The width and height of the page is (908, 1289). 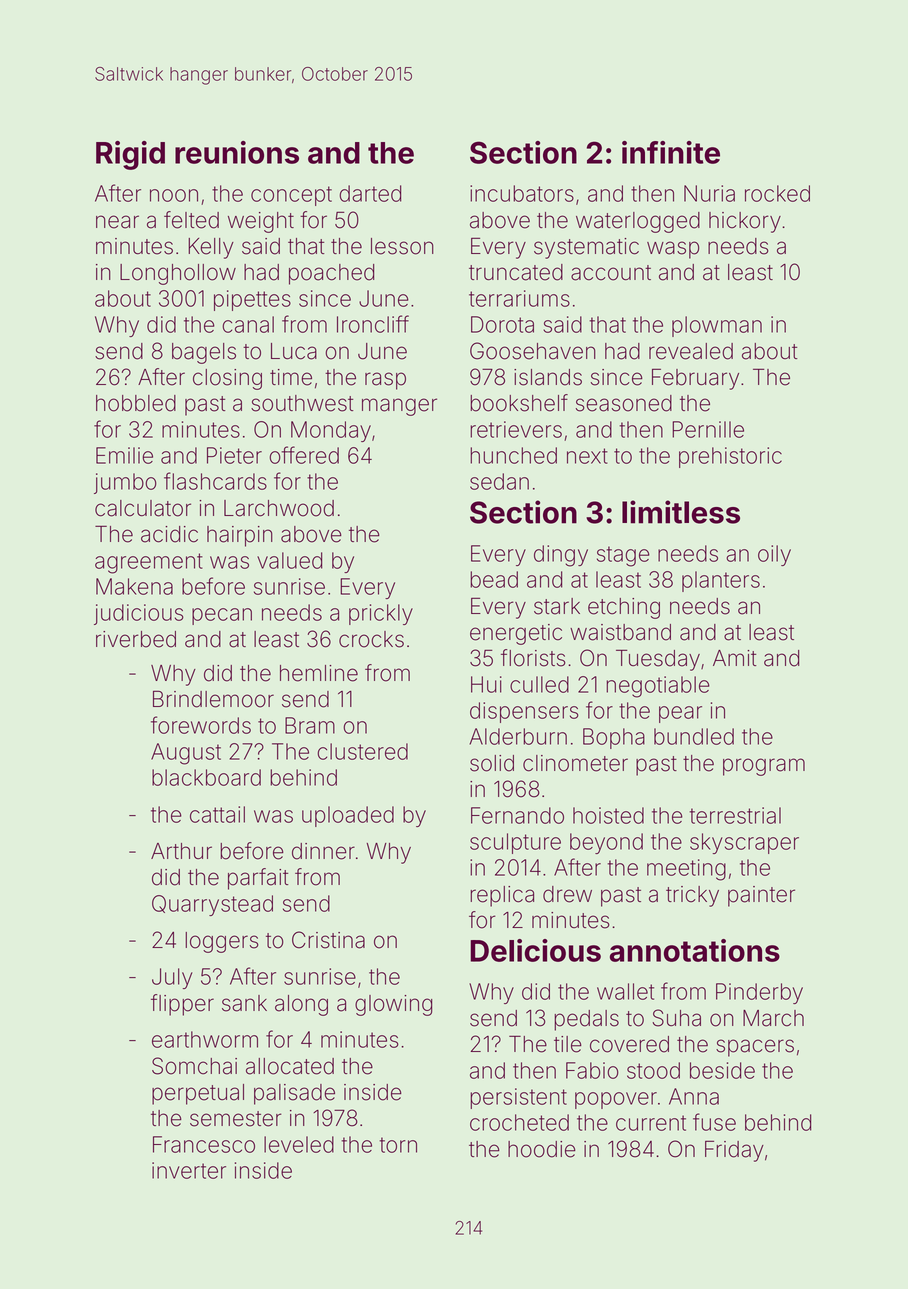 What do you see at coordinates (370, 193) in the page?
I see `darted` at bounding box center [370, 193].
